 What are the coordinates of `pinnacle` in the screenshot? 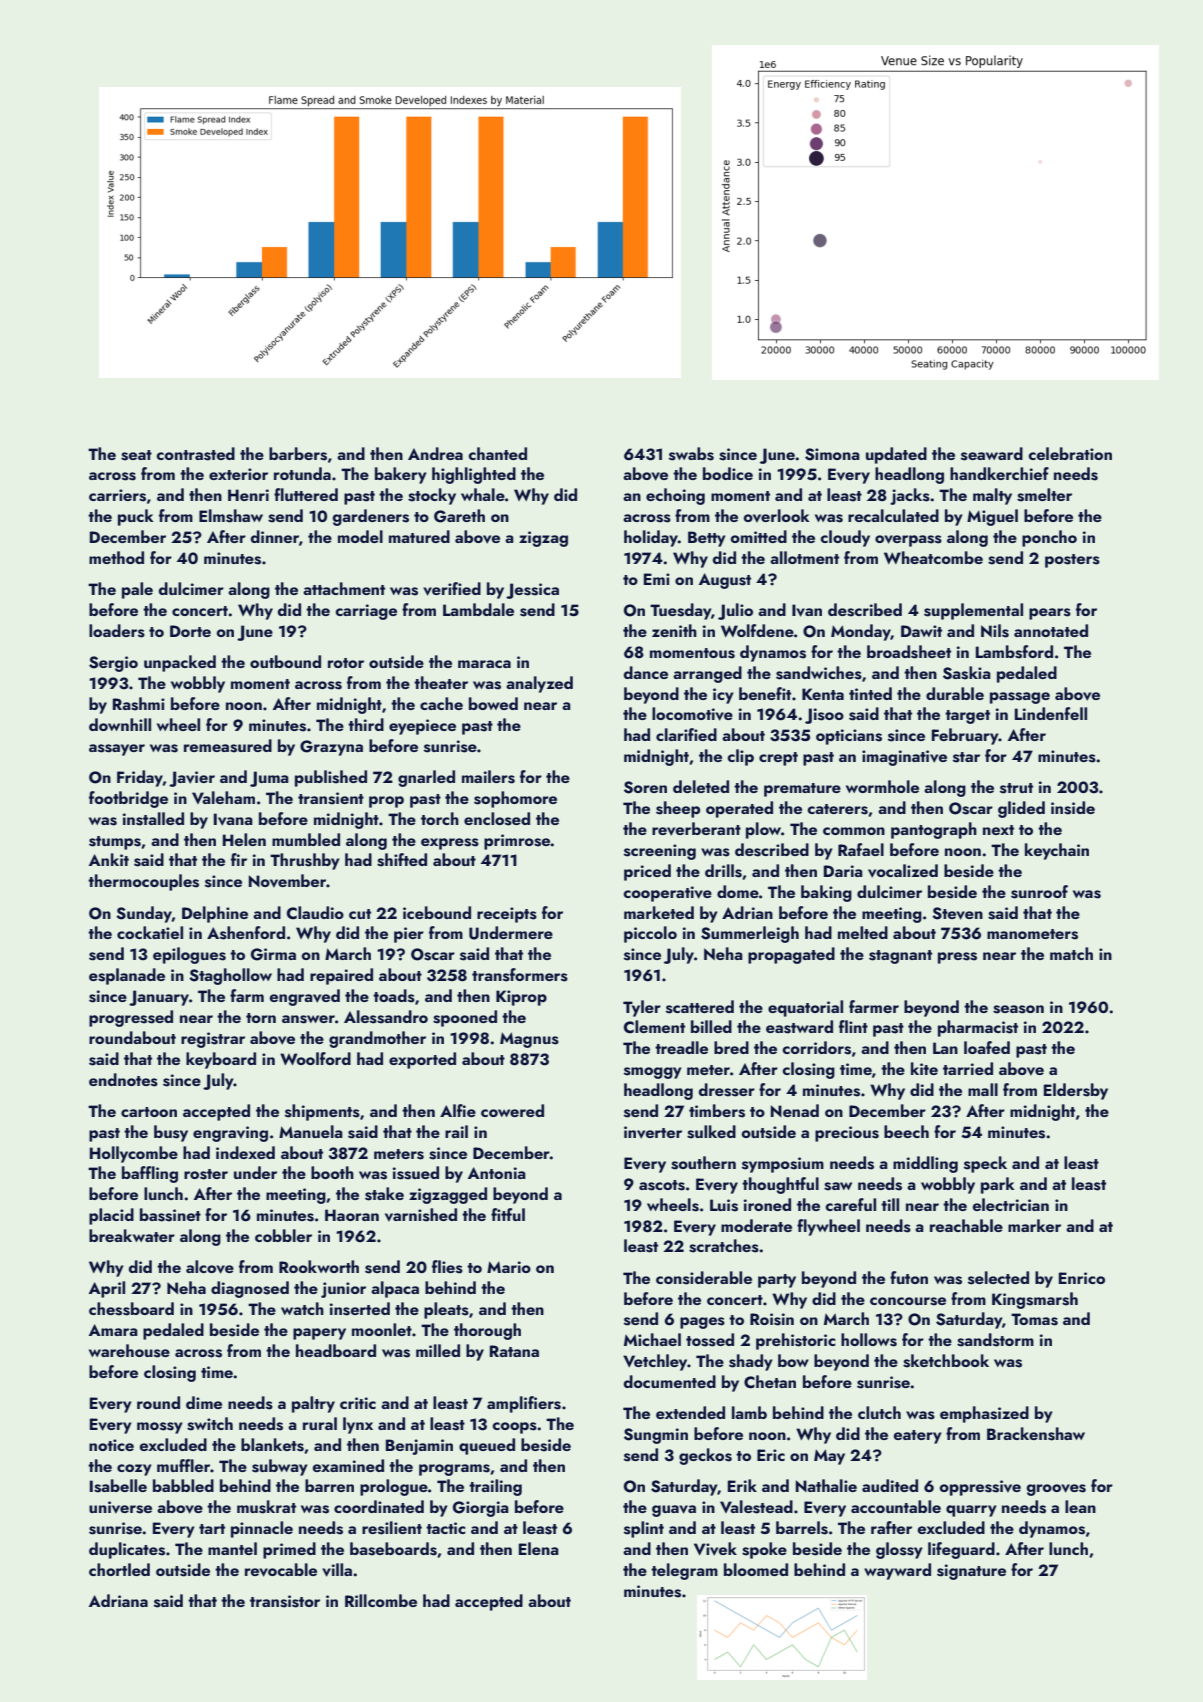 It's located at (262, 1529).
